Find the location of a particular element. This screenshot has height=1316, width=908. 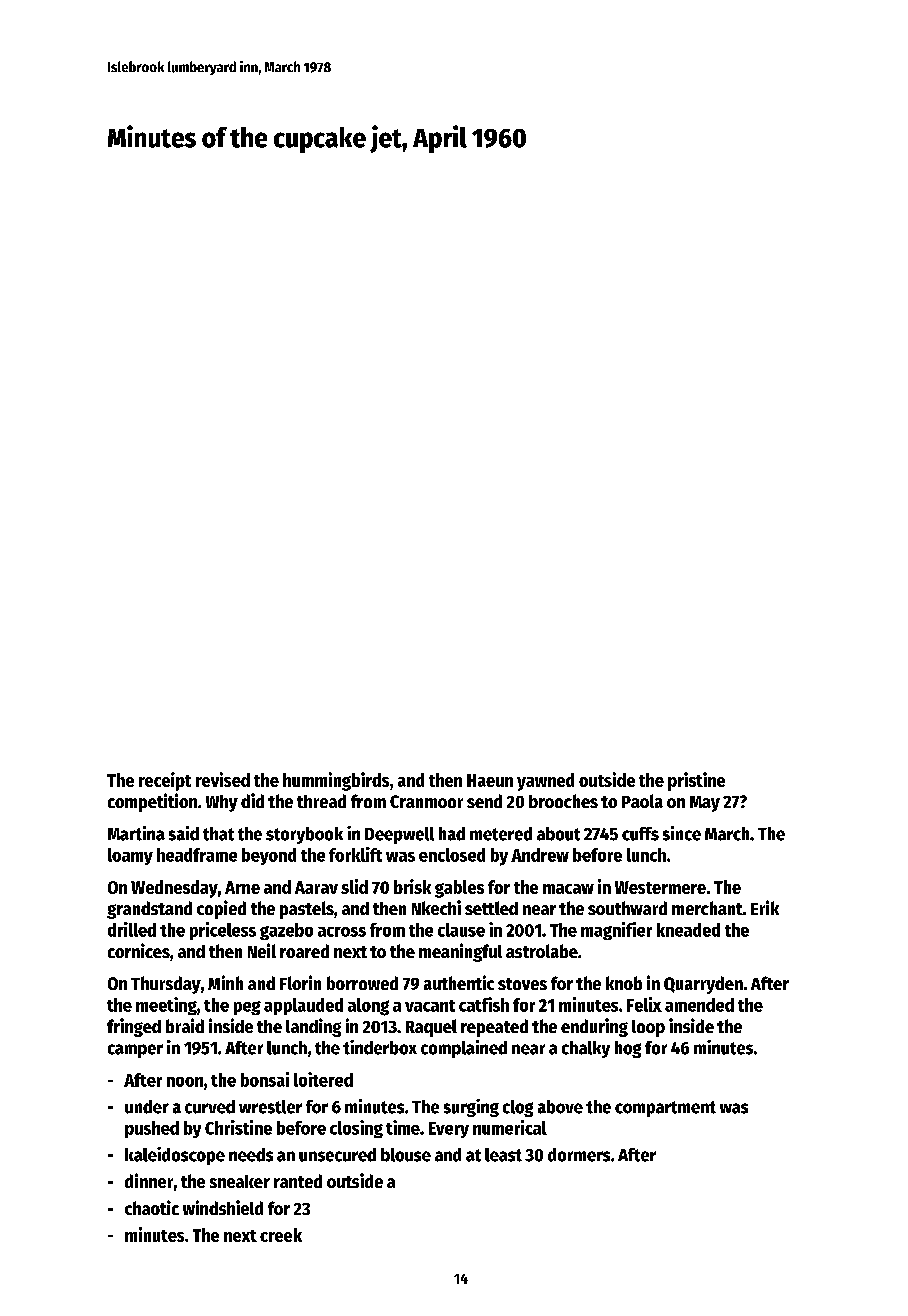

hog is located at coordinates (628, 1049).
